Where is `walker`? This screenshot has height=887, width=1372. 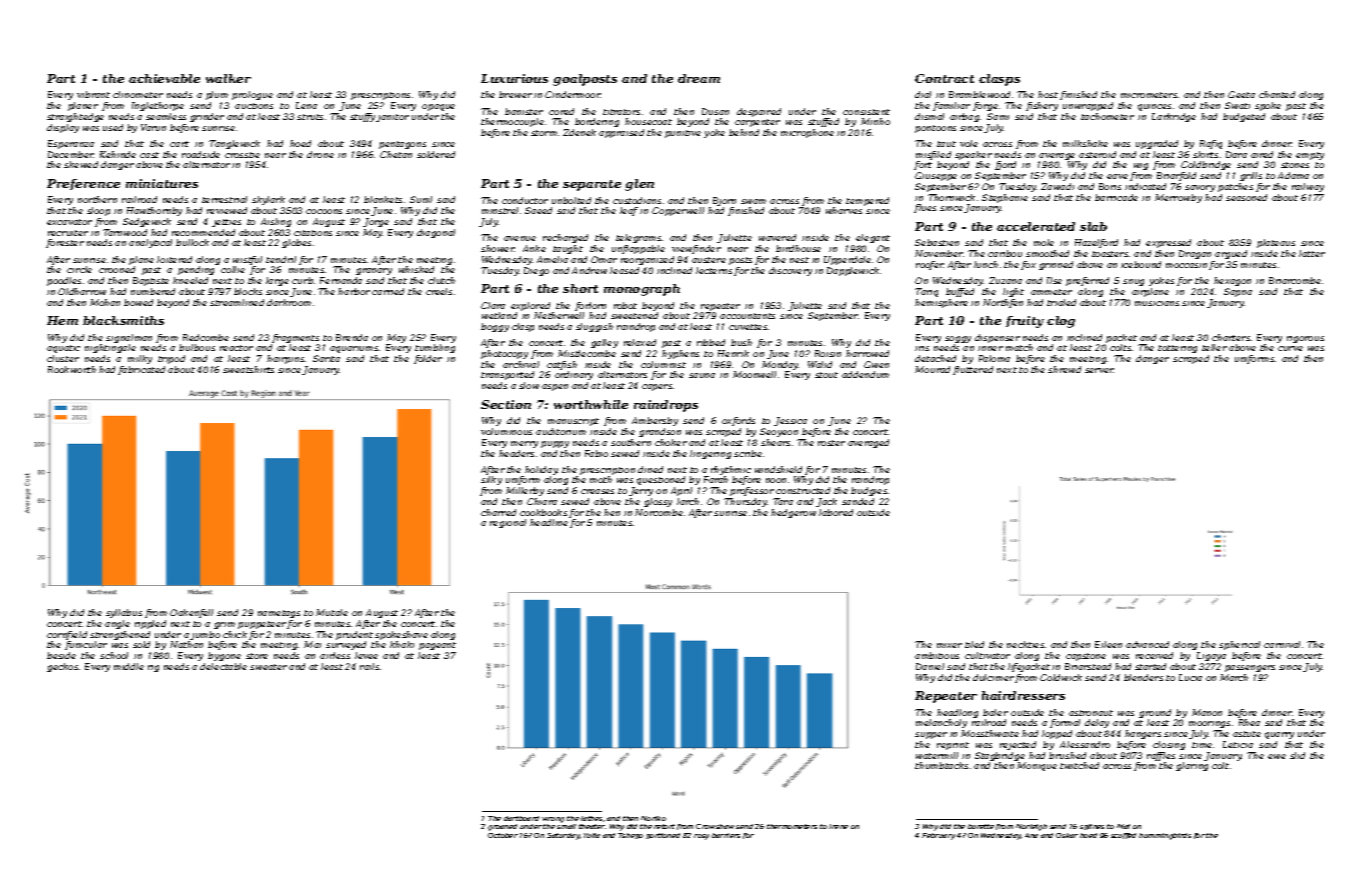 walker is located at coordinates (228, 78).
